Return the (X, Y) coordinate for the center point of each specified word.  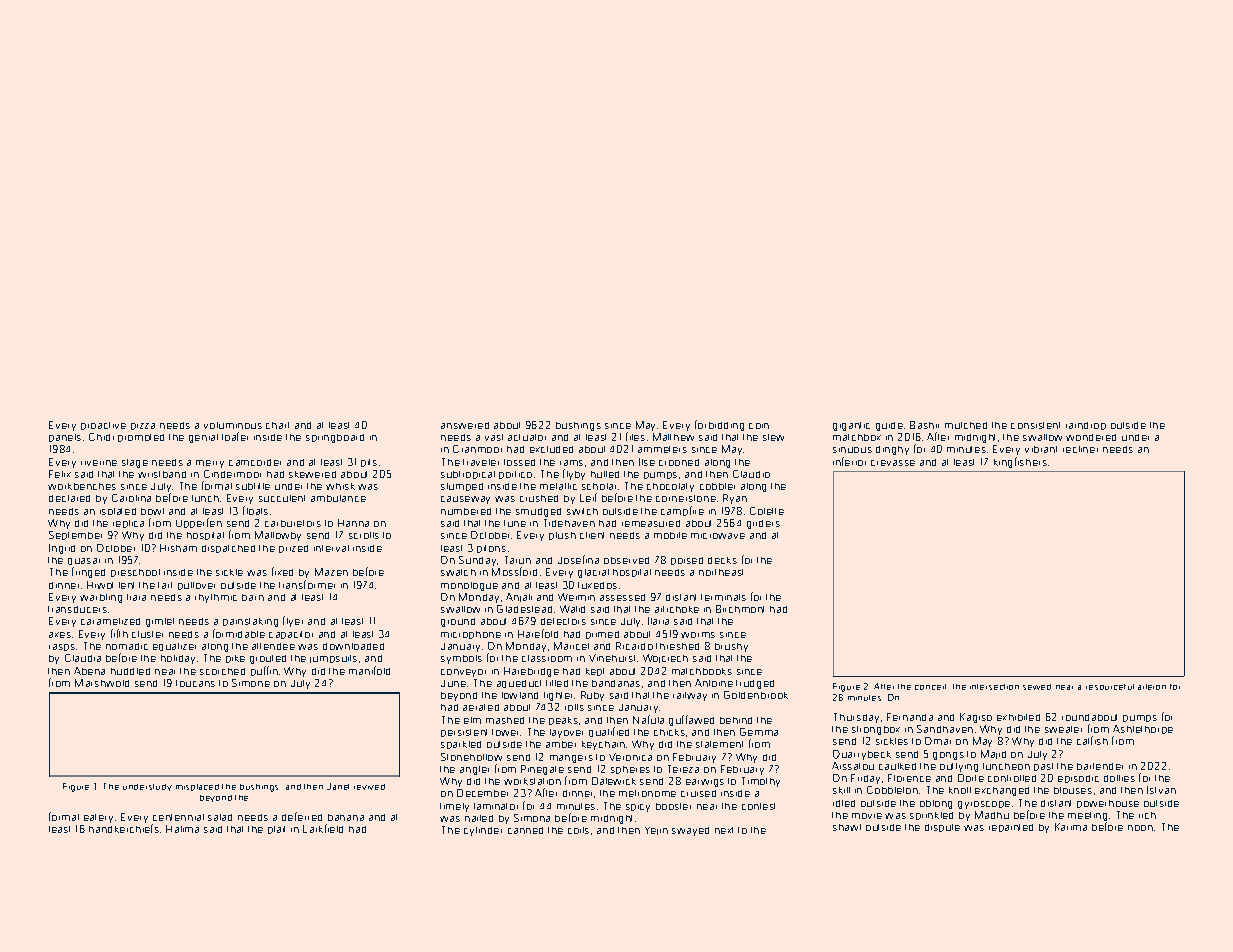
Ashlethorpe (1143, 729)
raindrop (1086, 426)
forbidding (719, 425)
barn (253, 597)
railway (690, 696)
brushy (731, 647)
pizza (143, 426)
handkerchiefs (124, 828)
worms (698, 635)
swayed (690, 831)
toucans (195, 683)
